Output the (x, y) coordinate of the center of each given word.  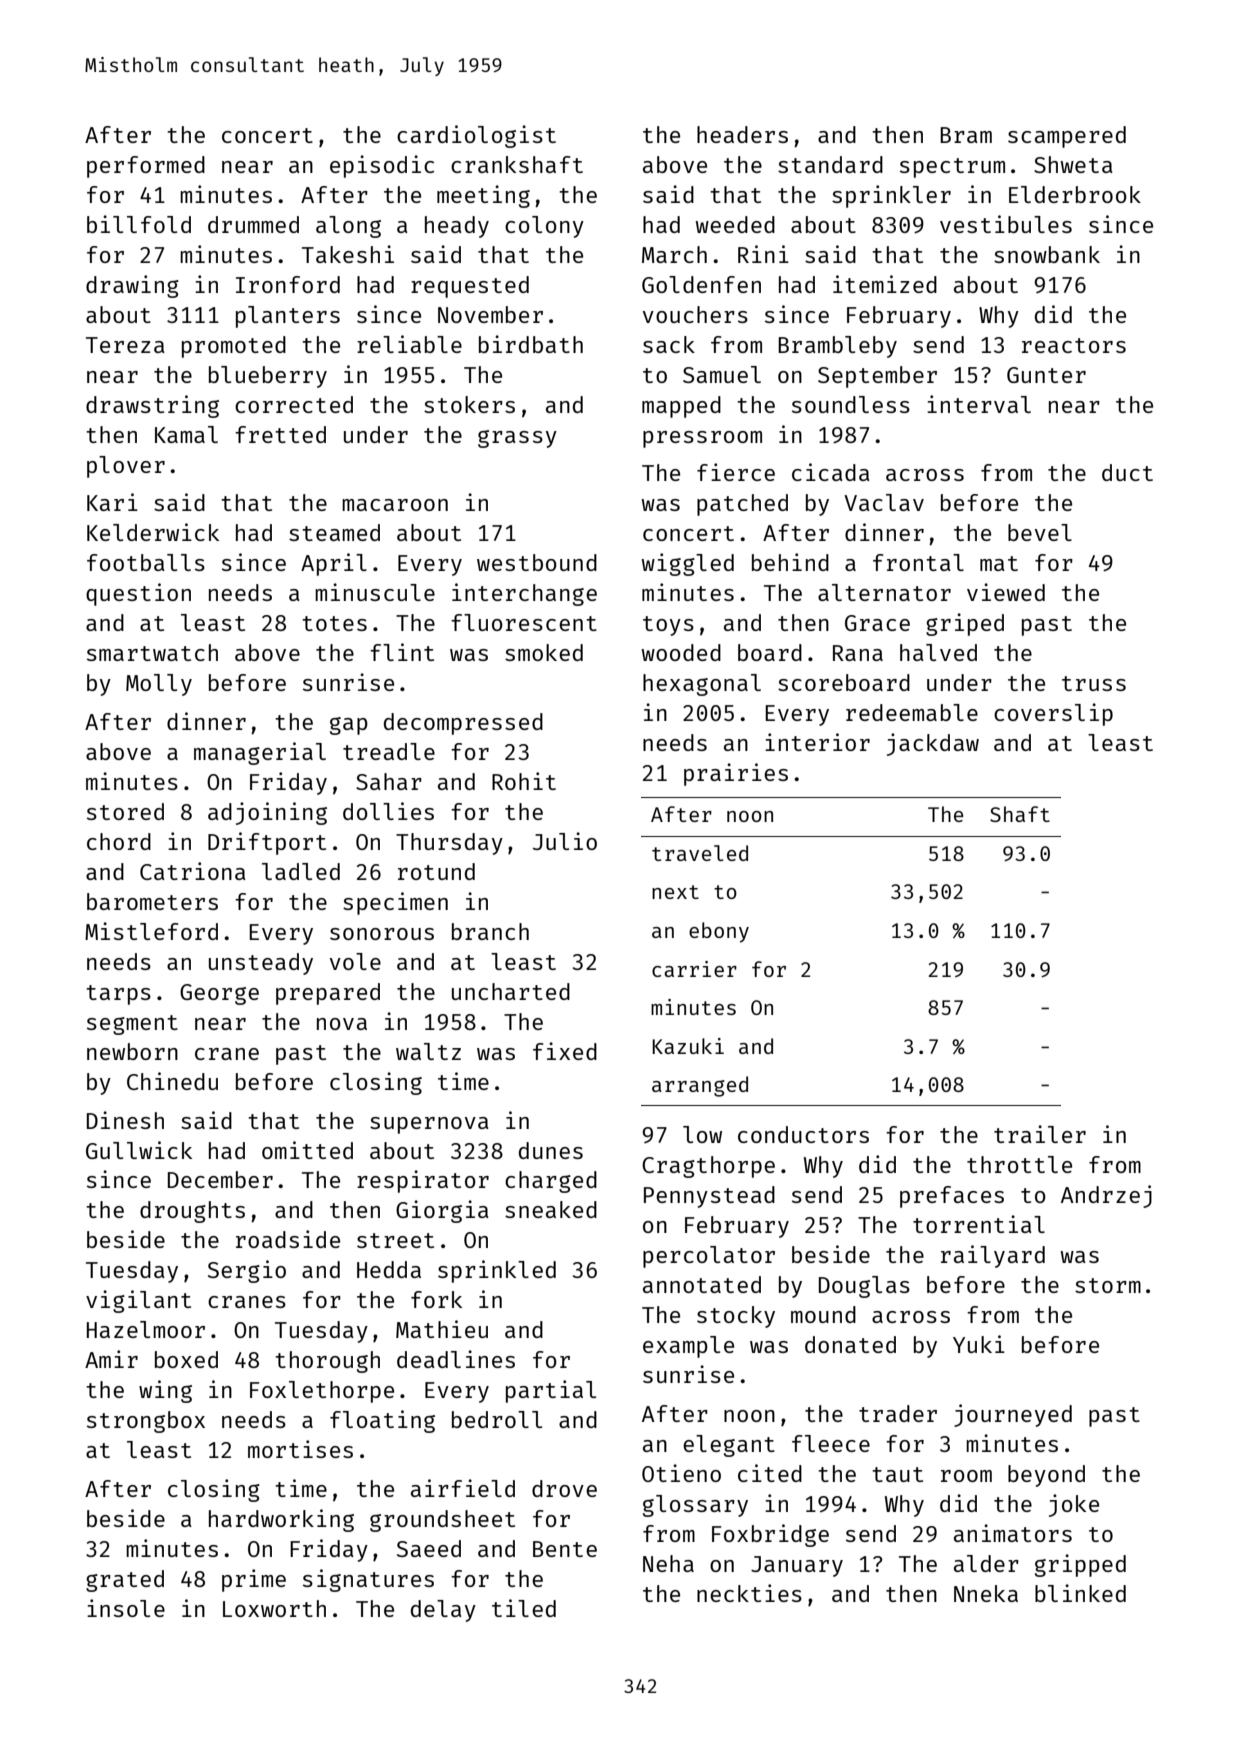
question (138, 594)
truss (1094, 683)
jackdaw (933, 744)
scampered (1067, 137)
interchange (524, 594)
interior (817, 742)
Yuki (979, 1344)
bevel (1040, 532)
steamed (334, 532)
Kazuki (688, 1046)
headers (742, 134)
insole (126, 1608)
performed (146, 167)
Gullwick (139, 1150)
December (220, 1179)
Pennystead (709, 1197)
